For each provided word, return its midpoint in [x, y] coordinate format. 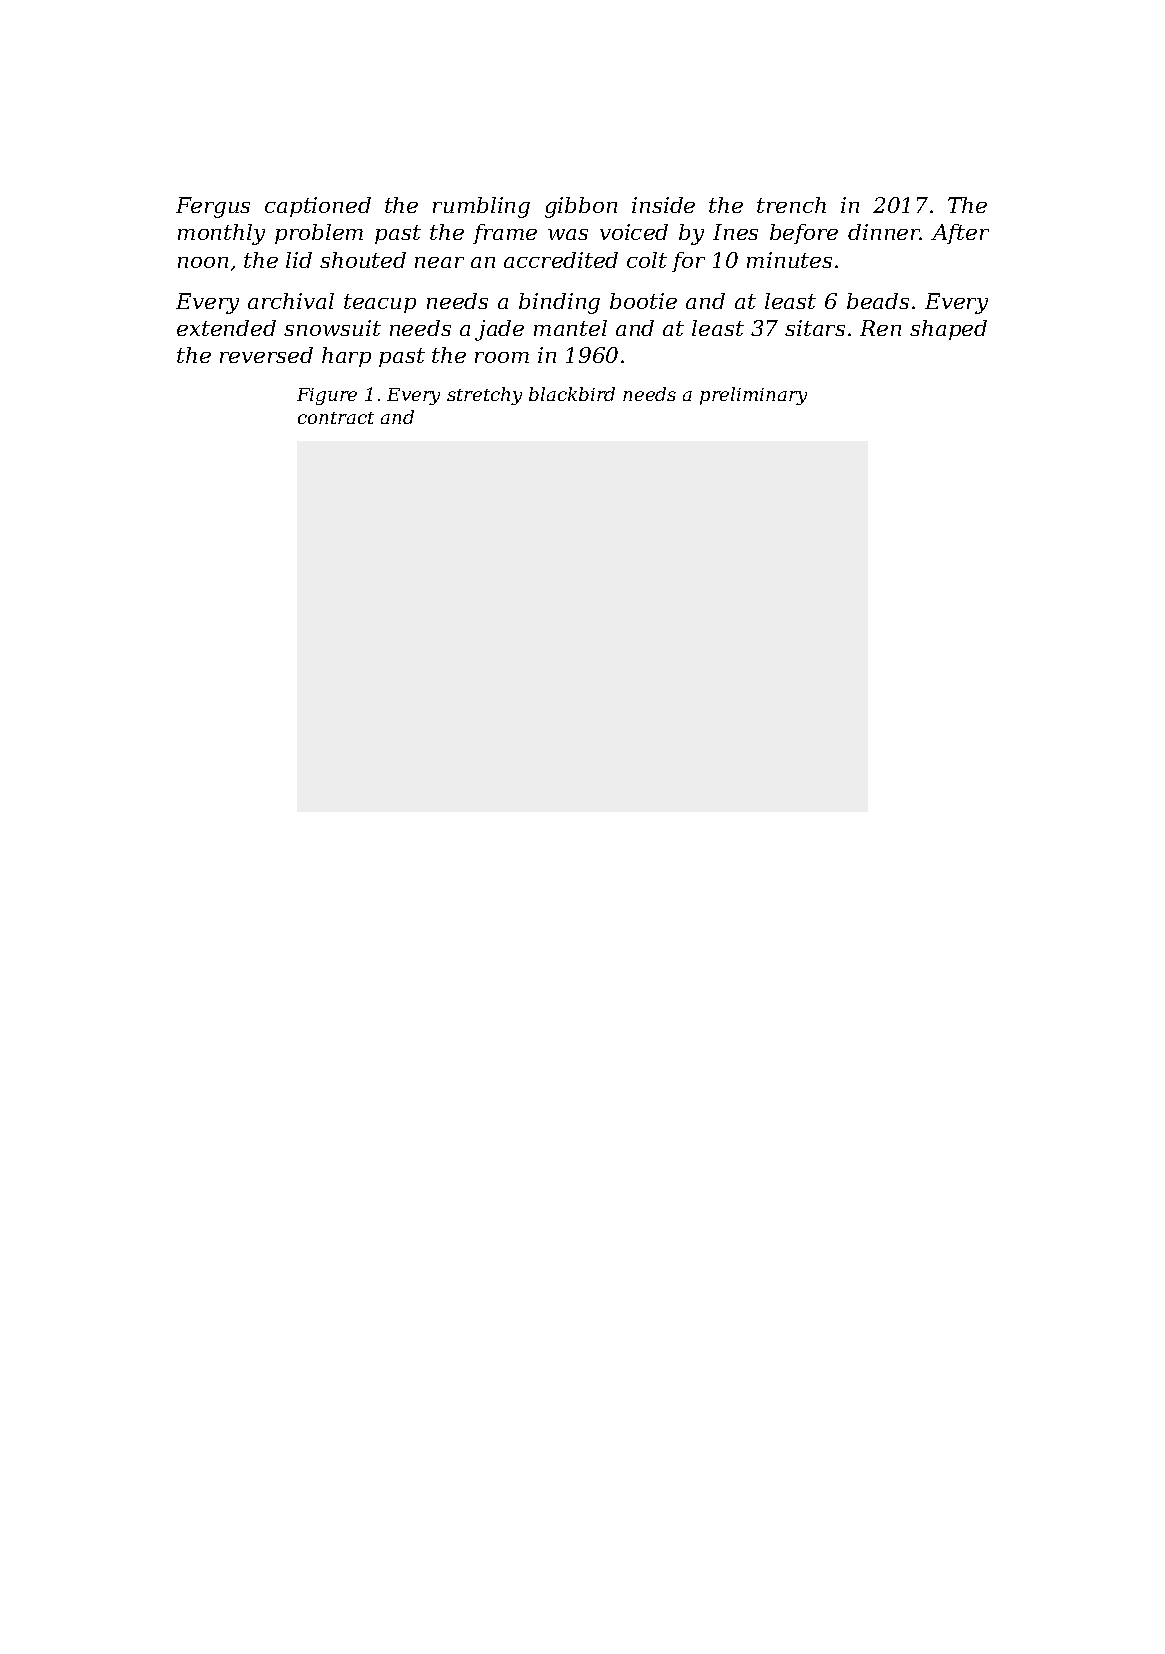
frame [505, 234]
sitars [815, 328]
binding [559, 303]
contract [336, 418]
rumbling [481, 207]
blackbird [572, 394]
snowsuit [332, 328]
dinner [884, 232]
